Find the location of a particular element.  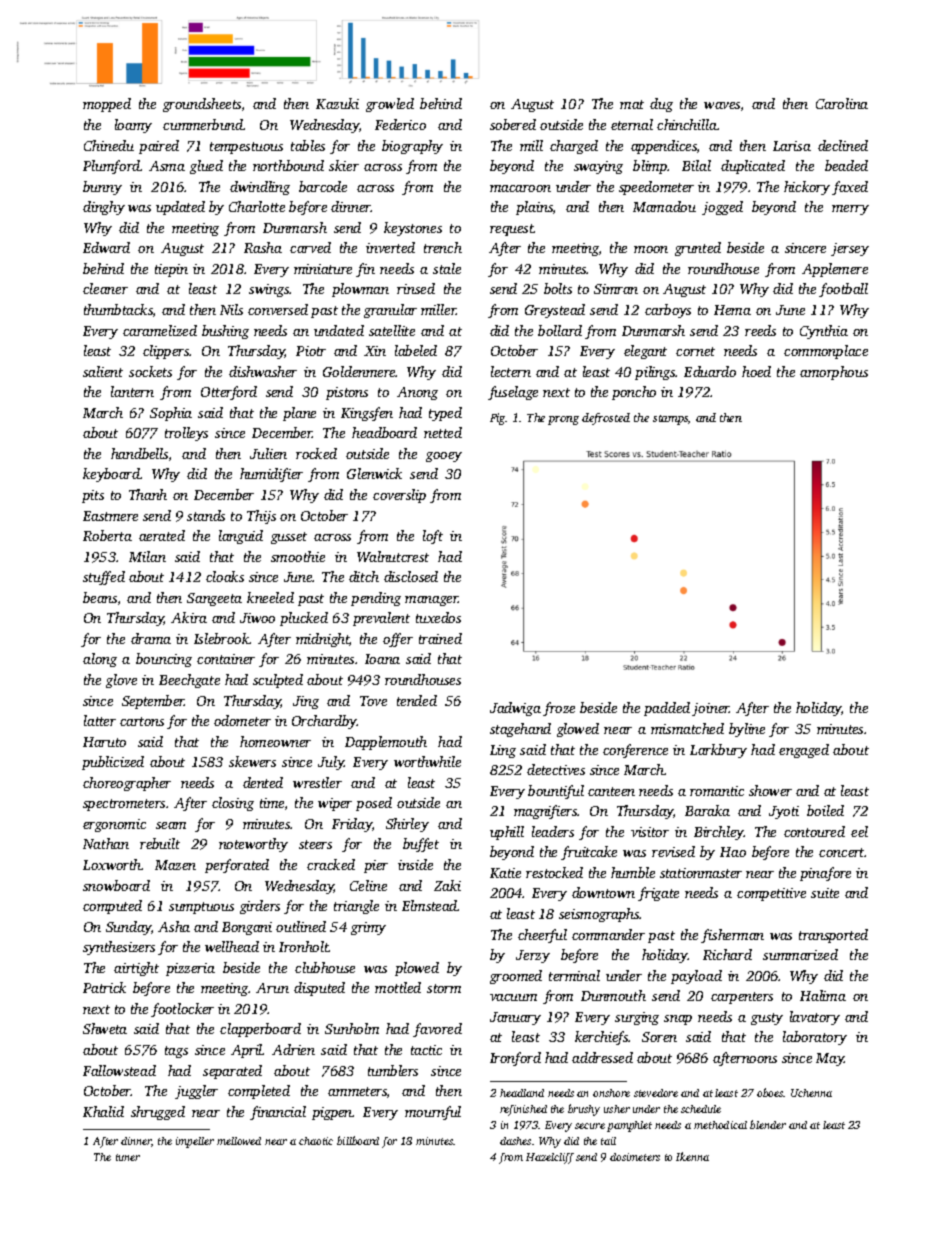

billboard is located at coordinates (358, 1140).
